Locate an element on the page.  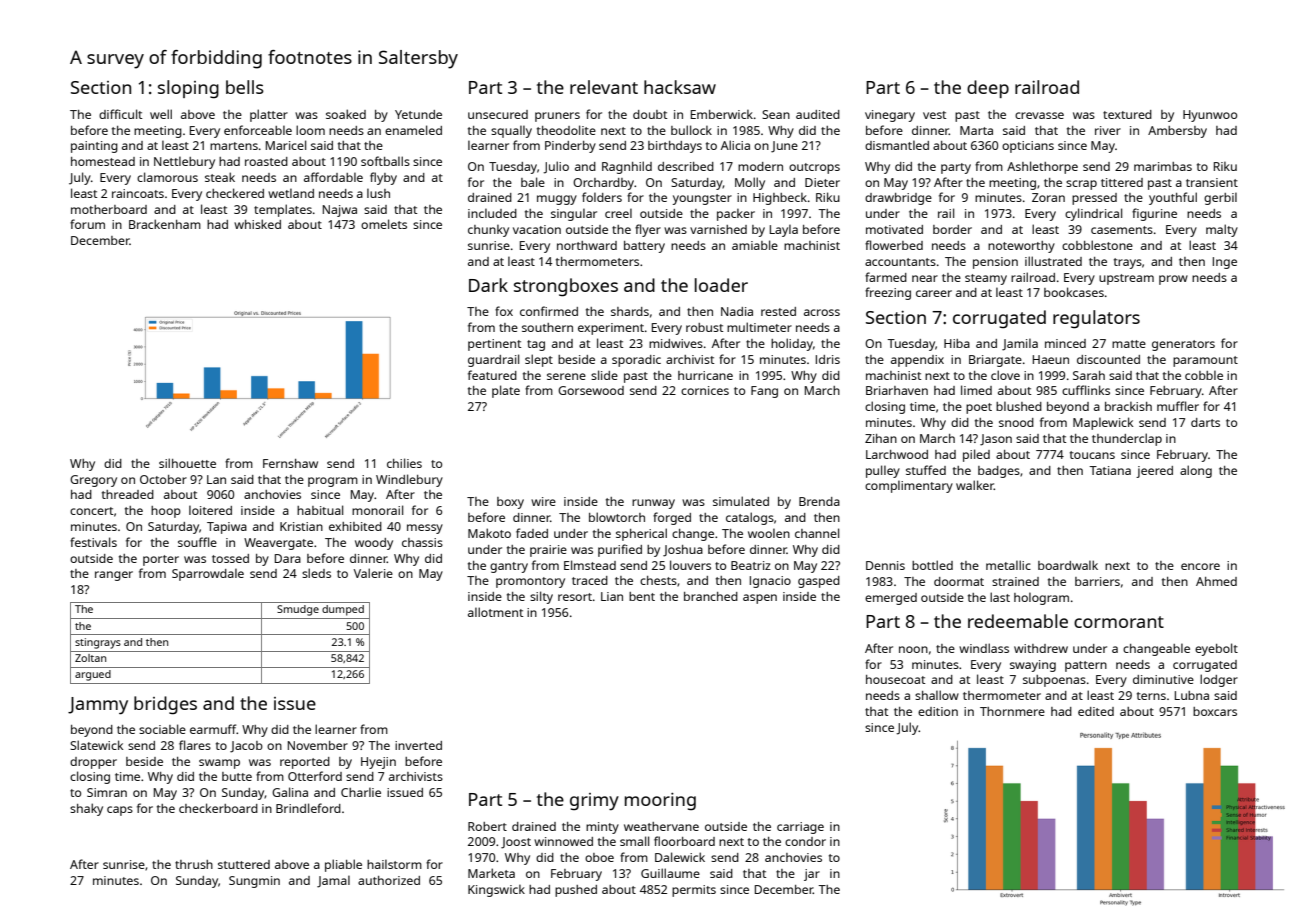
drawbridge is located at coordinates (898, 199).
